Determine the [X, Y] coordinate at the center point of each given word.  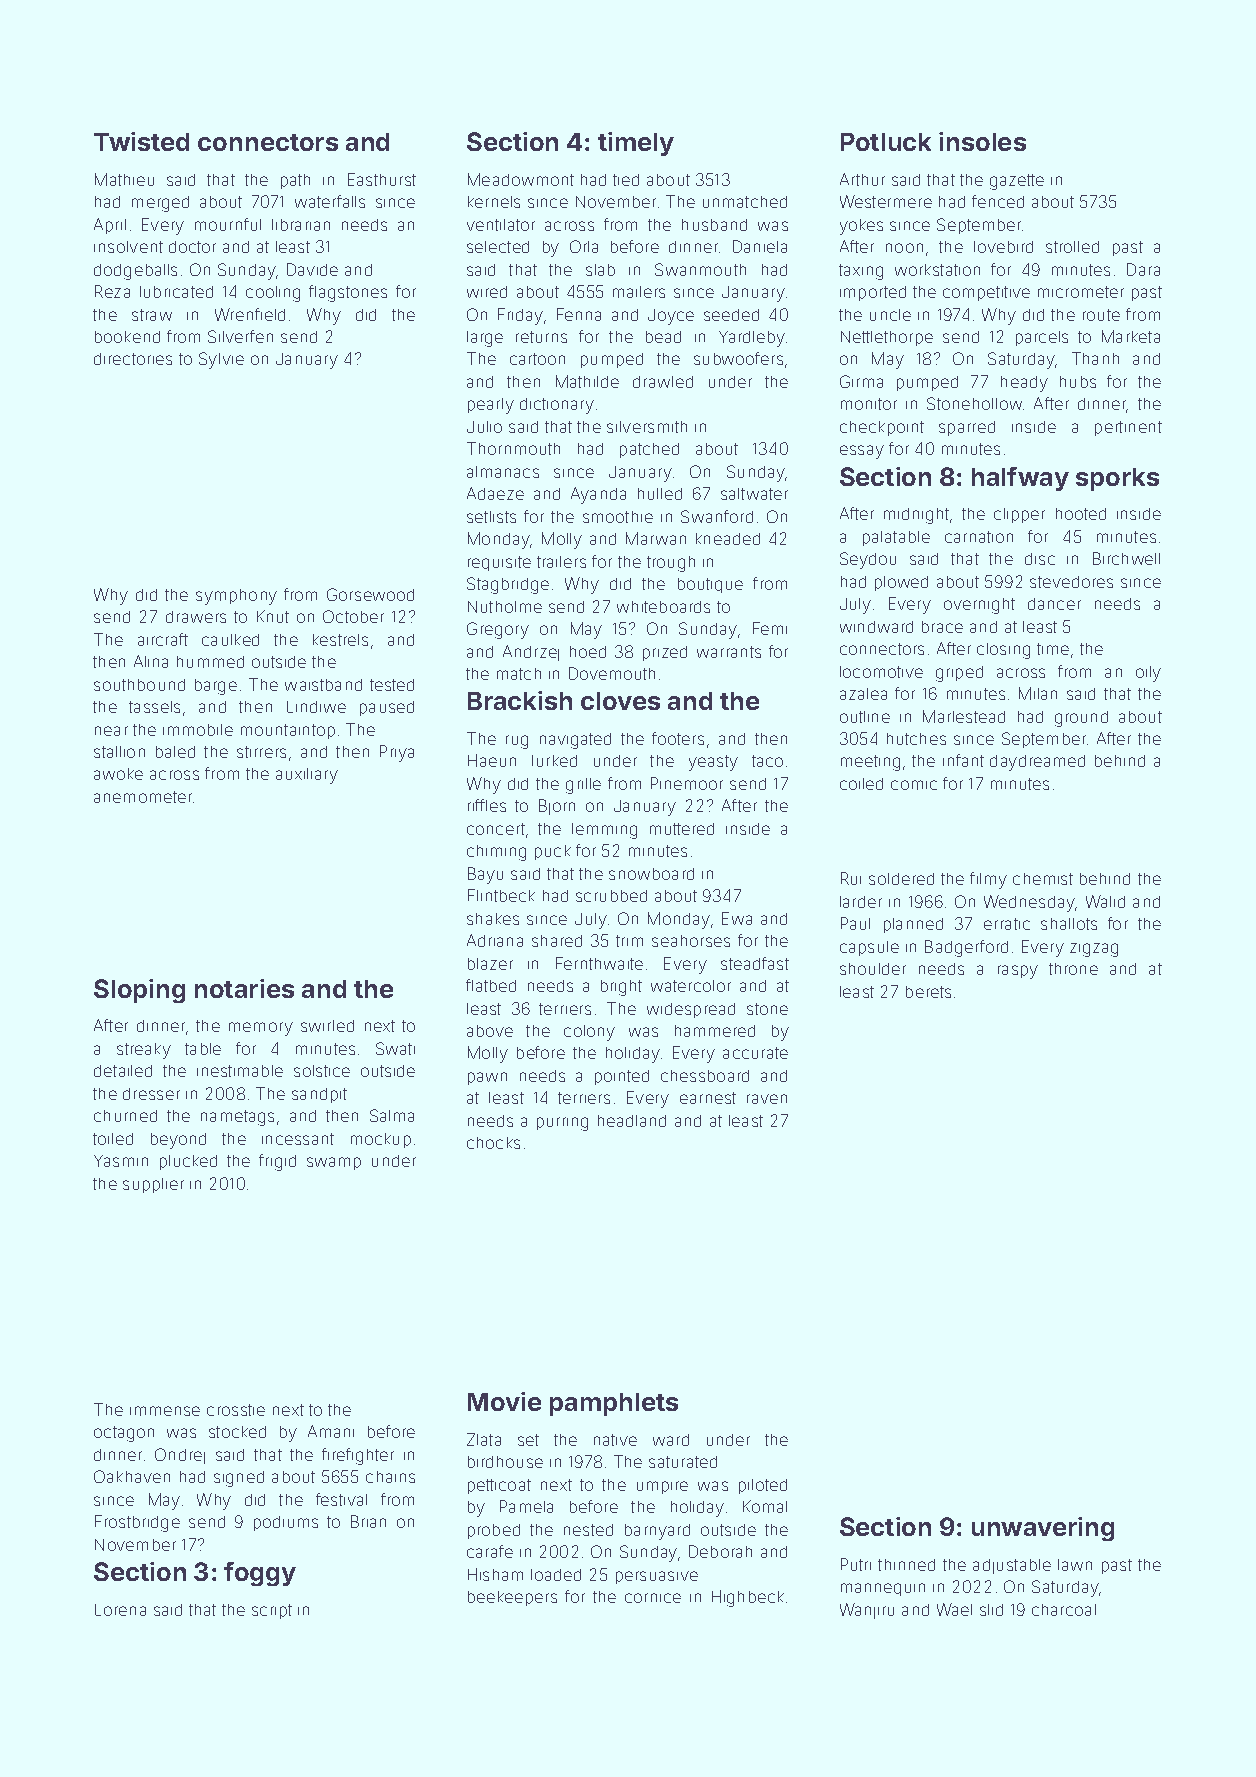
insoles [982, 141]
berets [928, 992]
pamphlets [614, 1404]
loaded [556, 1575]
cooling [273, 294]
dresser [151, 1094]
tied [626, 180]
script [272, 1611]
